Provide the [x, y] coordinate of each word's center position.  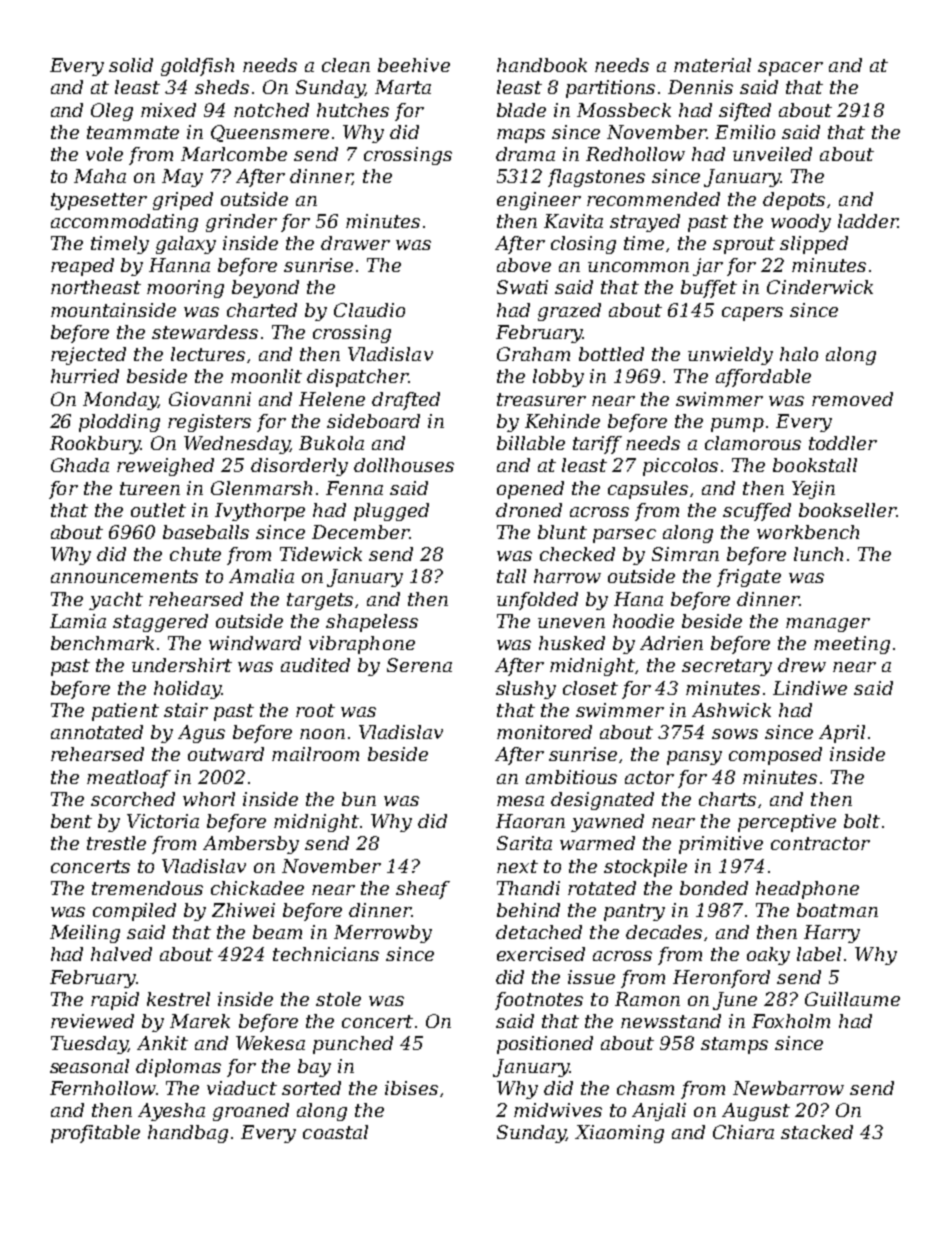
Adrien [671, 643]
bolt [862, 821]
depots [794, 201]
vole [104, 154]
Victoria [163, 821]
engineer [539, 201]
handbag [188, 1134]
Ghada [80, 465]
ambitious [571, 777]
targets [320, 601]
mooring [185, 289]
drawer [355, 243]
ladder [868, 221]
